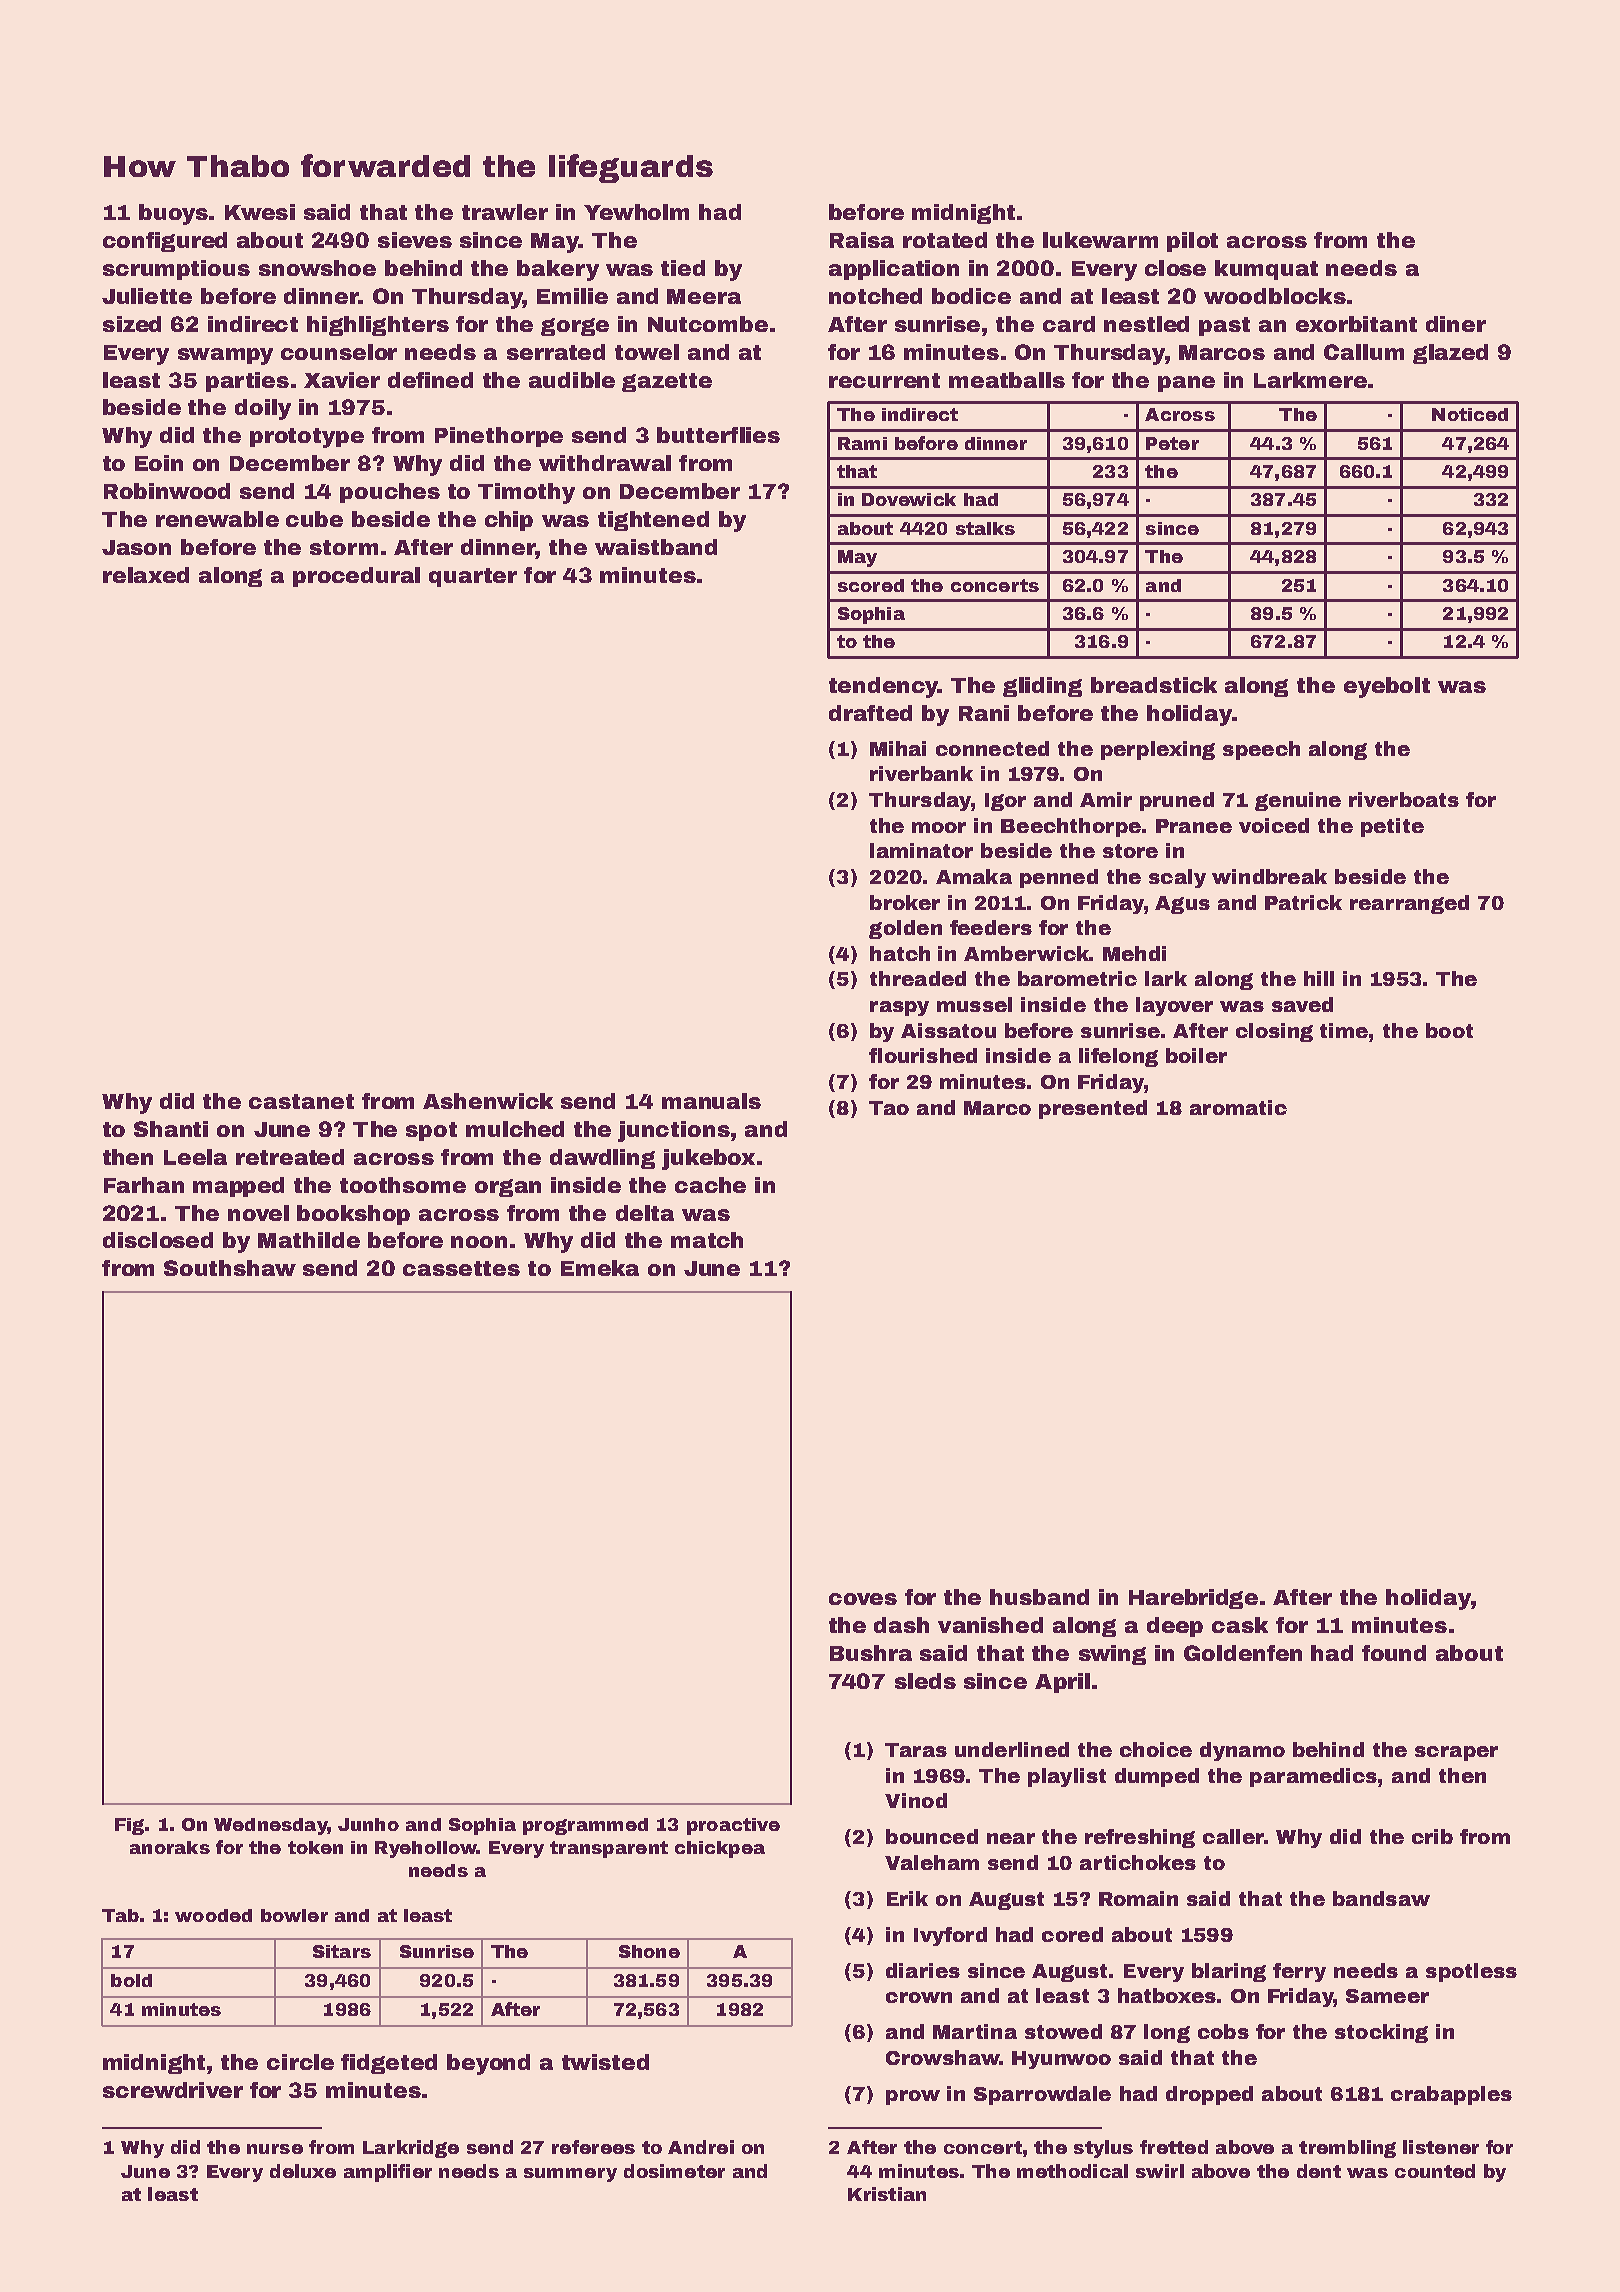 This screenshot has width=1620, height=2292. What do you see at coordinates (921, 850) in the screenshot?
I see `laminator` at bounding box center [921, 850].
